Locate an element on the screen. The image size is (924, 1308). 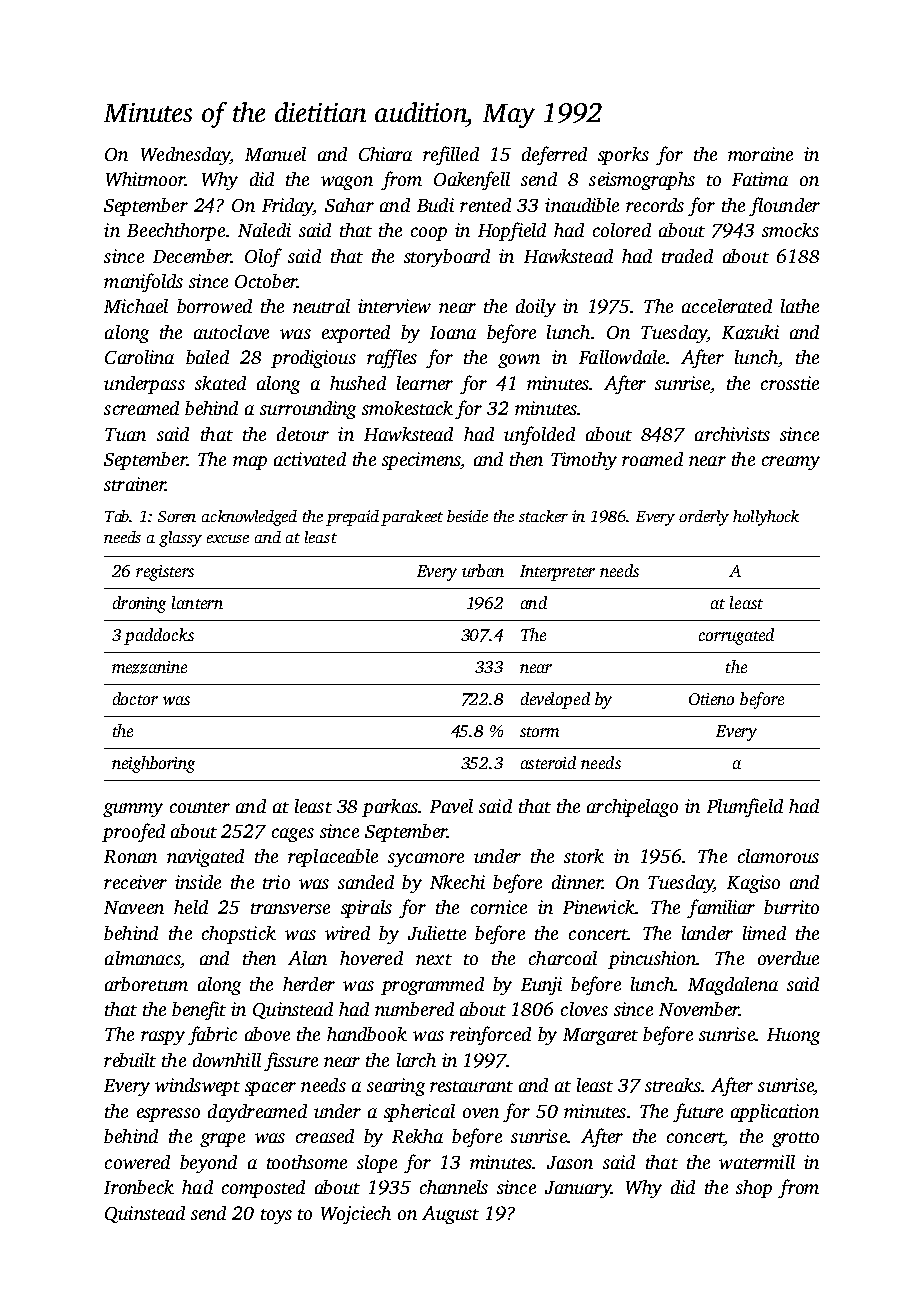
Tuan is located at coordinates (125, 434).
